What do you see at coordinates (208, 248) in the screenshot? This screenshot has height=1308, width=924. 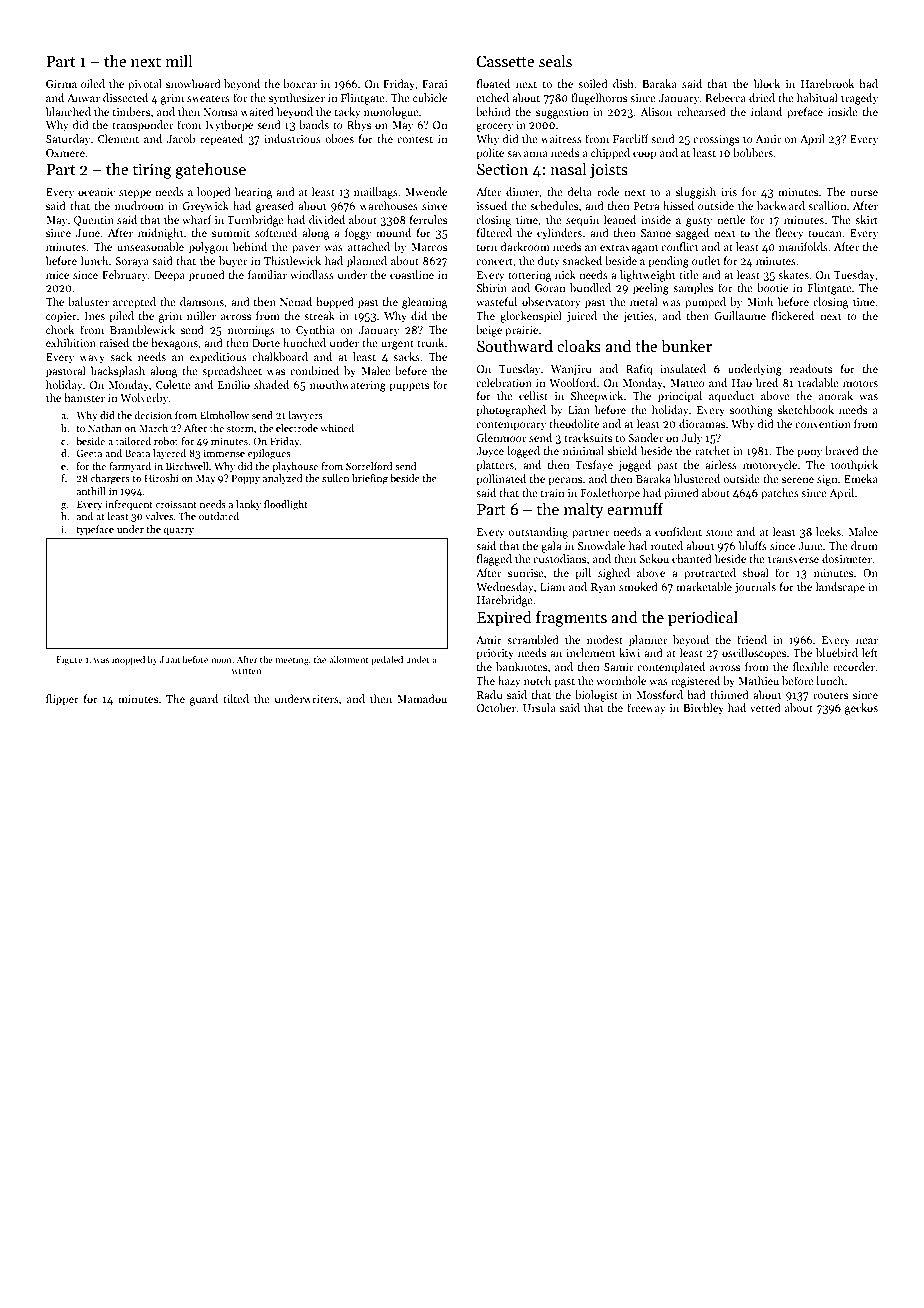 I see `polygon` at bounding box center [208, 248].
